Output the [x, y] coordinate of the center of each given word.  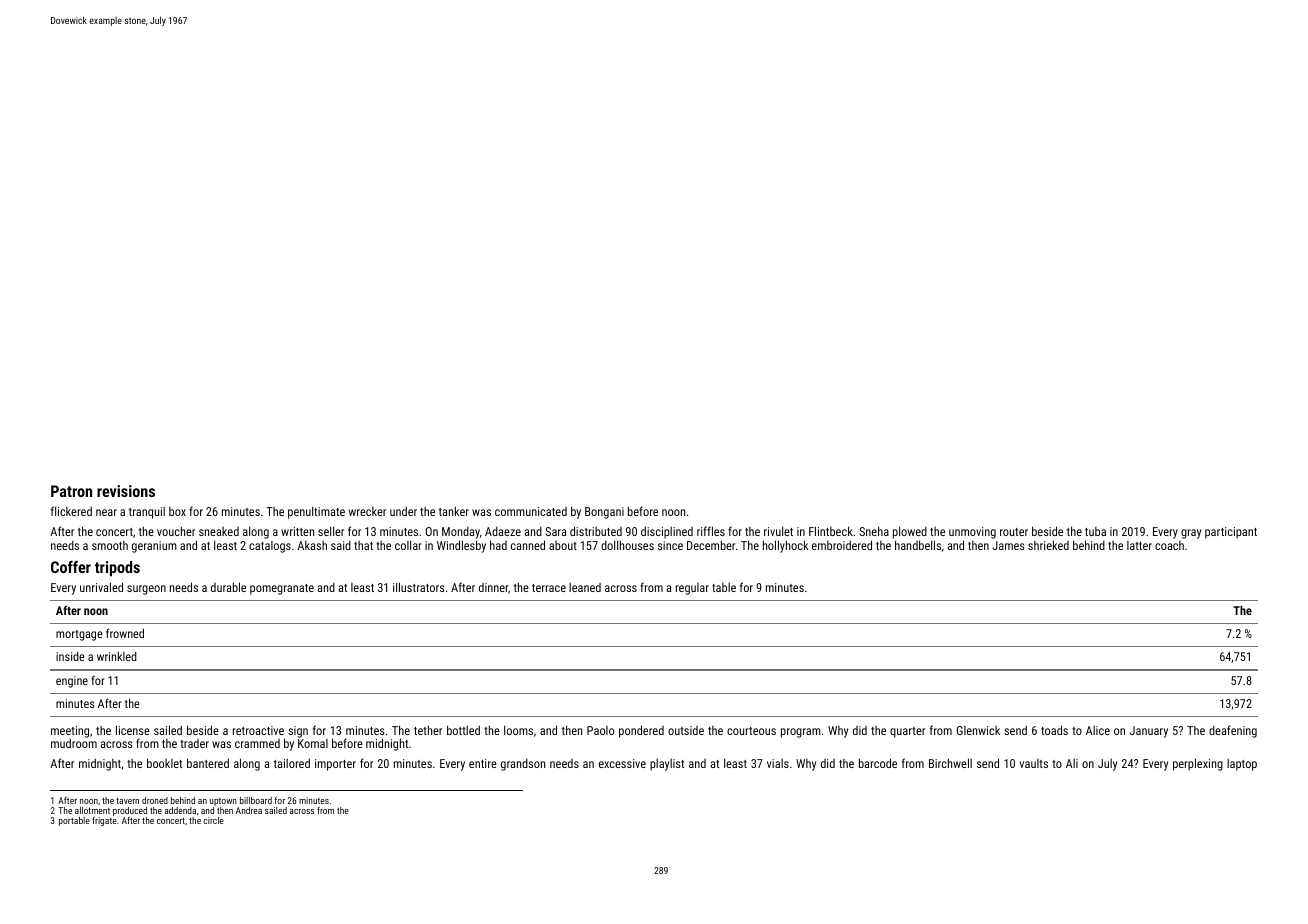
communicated [531, 511]
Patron [71, 491]
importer [335, 765]
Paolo [600, 730]
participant [1231, 533]
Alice [1098, 730]
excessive [622, 763]
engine [72, 682]
